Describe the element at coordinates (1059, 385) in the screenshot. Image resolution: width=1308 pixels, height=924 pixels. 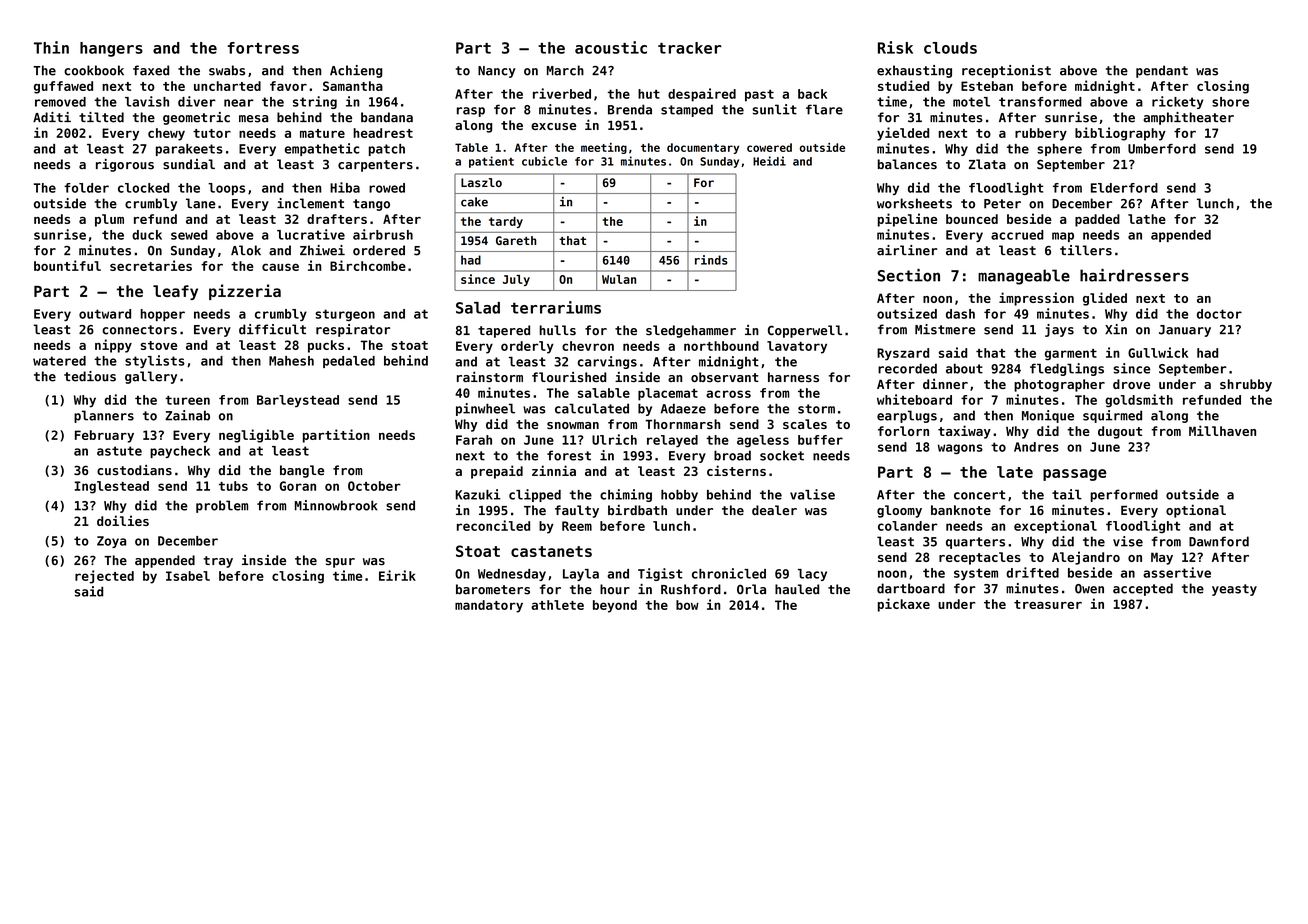
I see `photographer` at that location.
